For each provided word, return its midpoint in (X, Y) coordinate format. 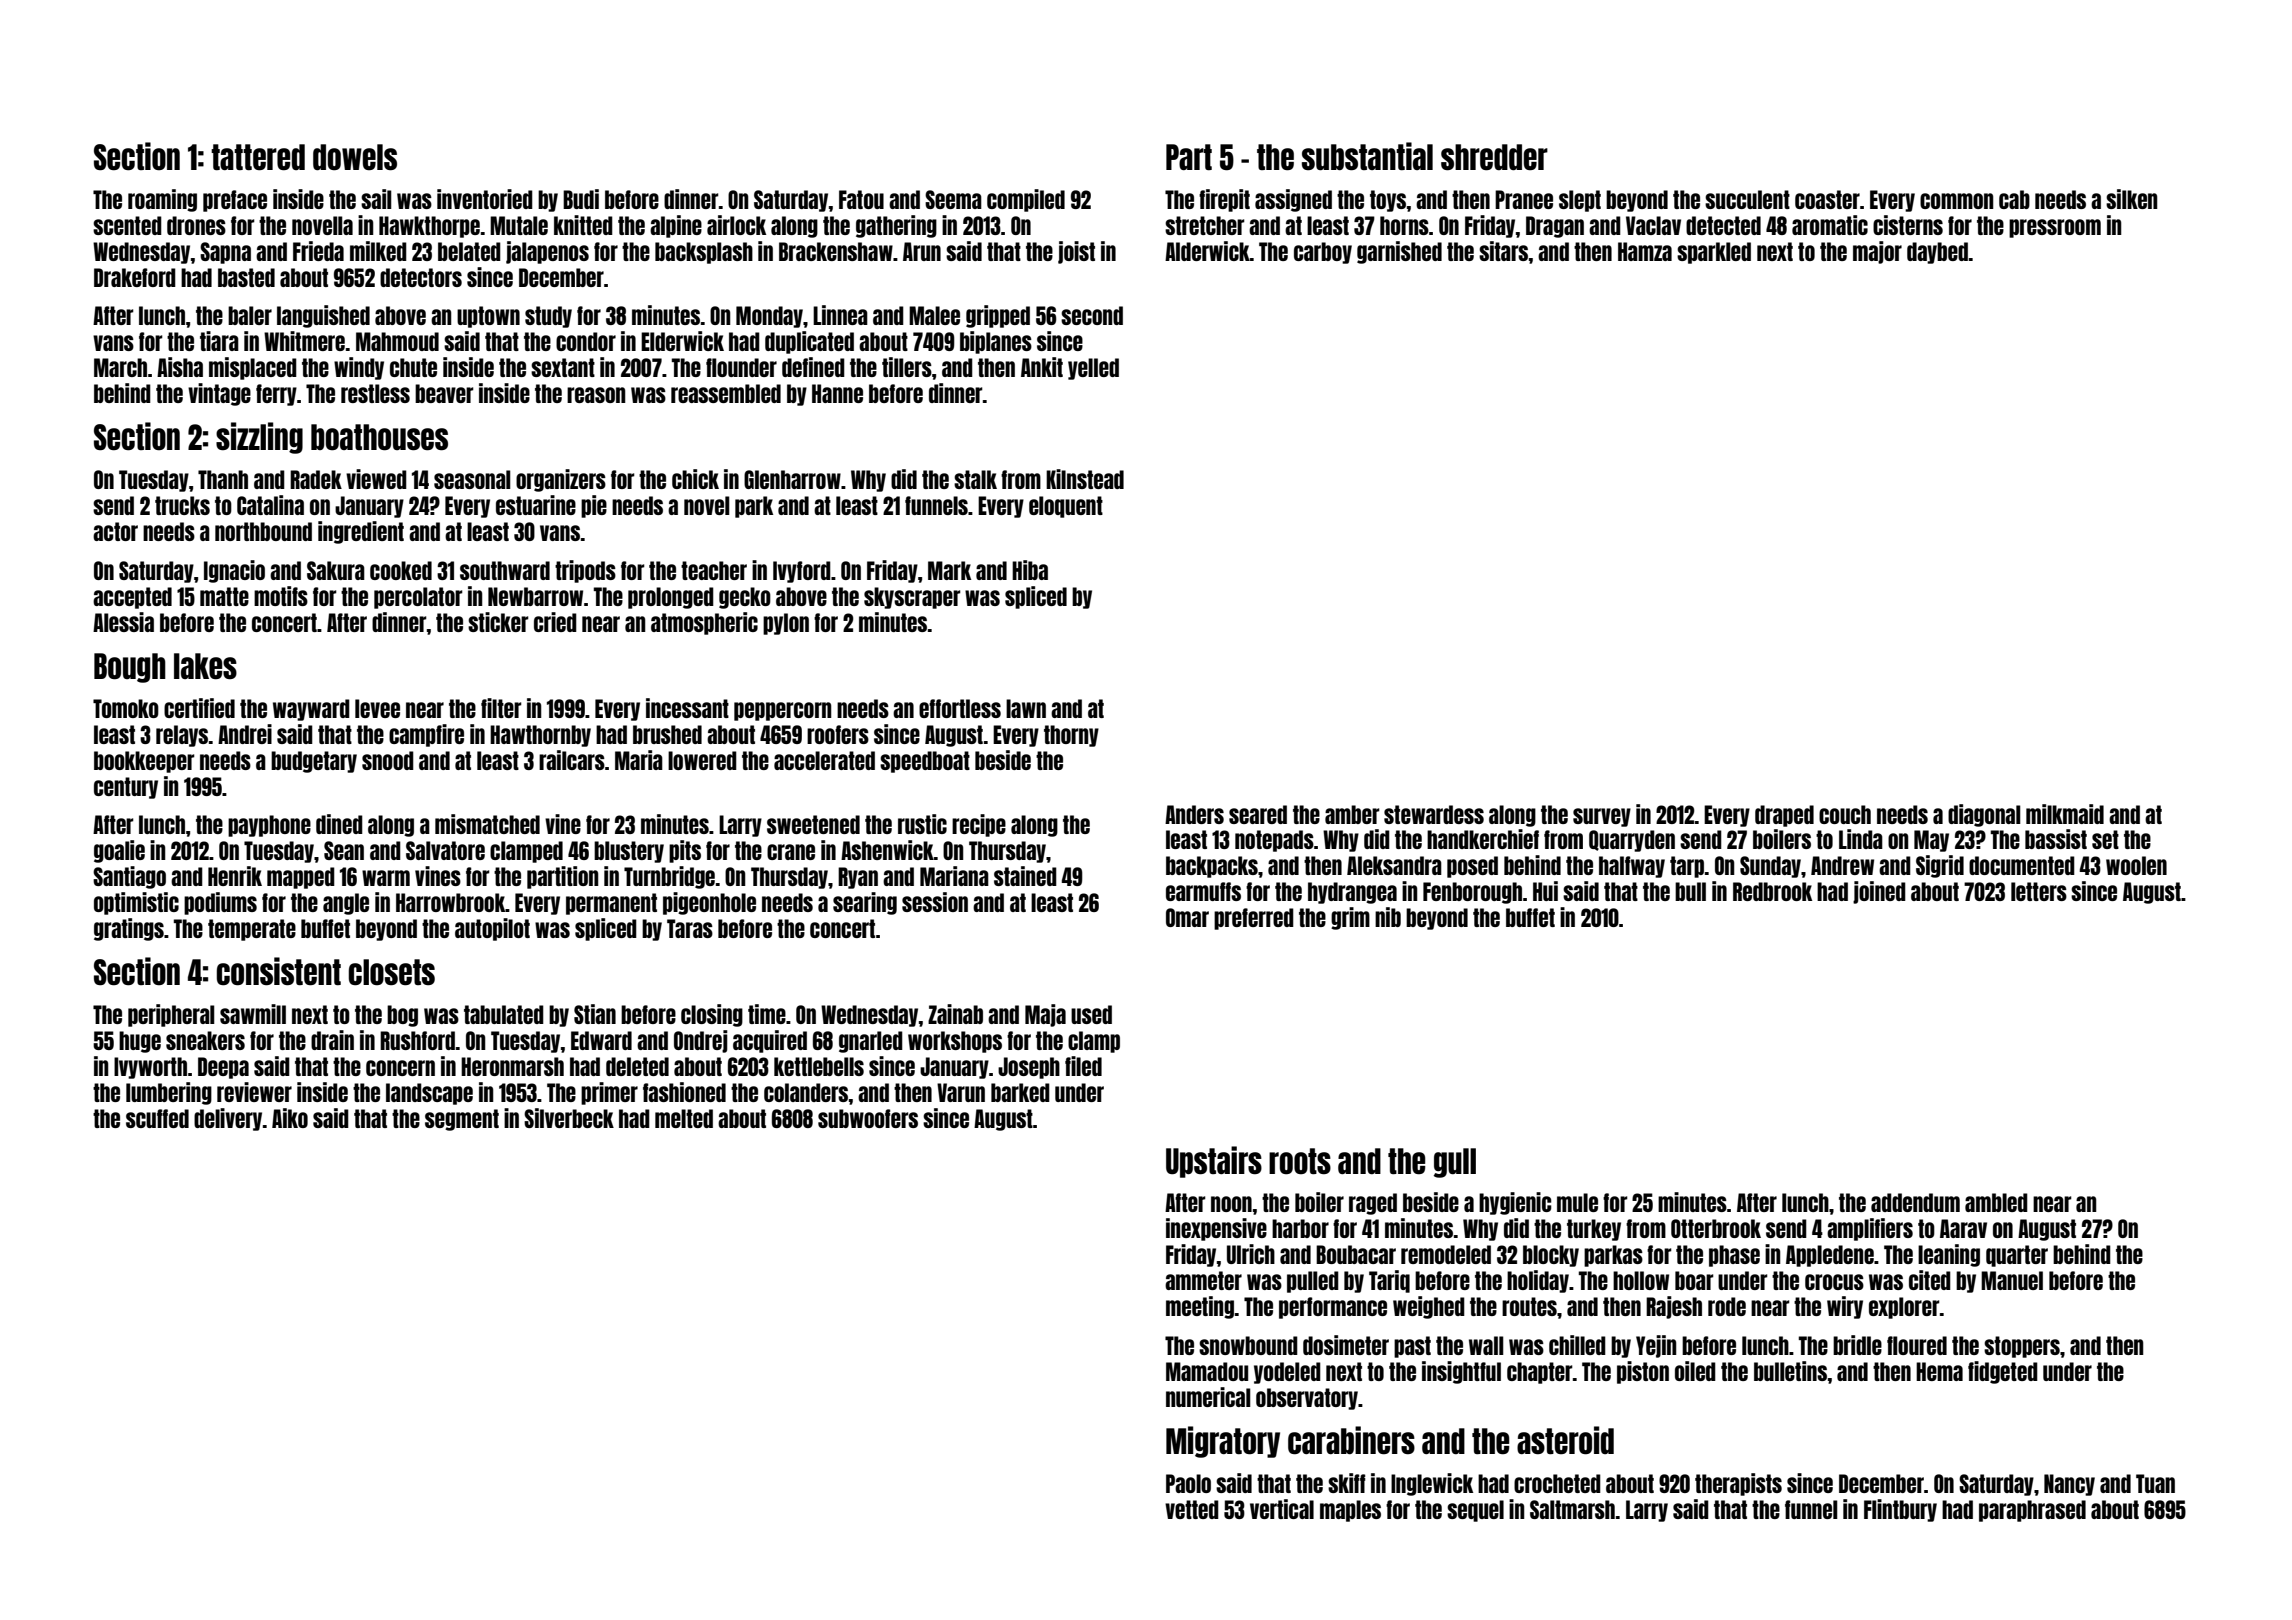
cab (2014, 199)
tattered (258, 157)
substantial (1367, 156)
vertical (1282, 1509)
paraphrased (2032, 1511)
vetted (1192, 1509)
